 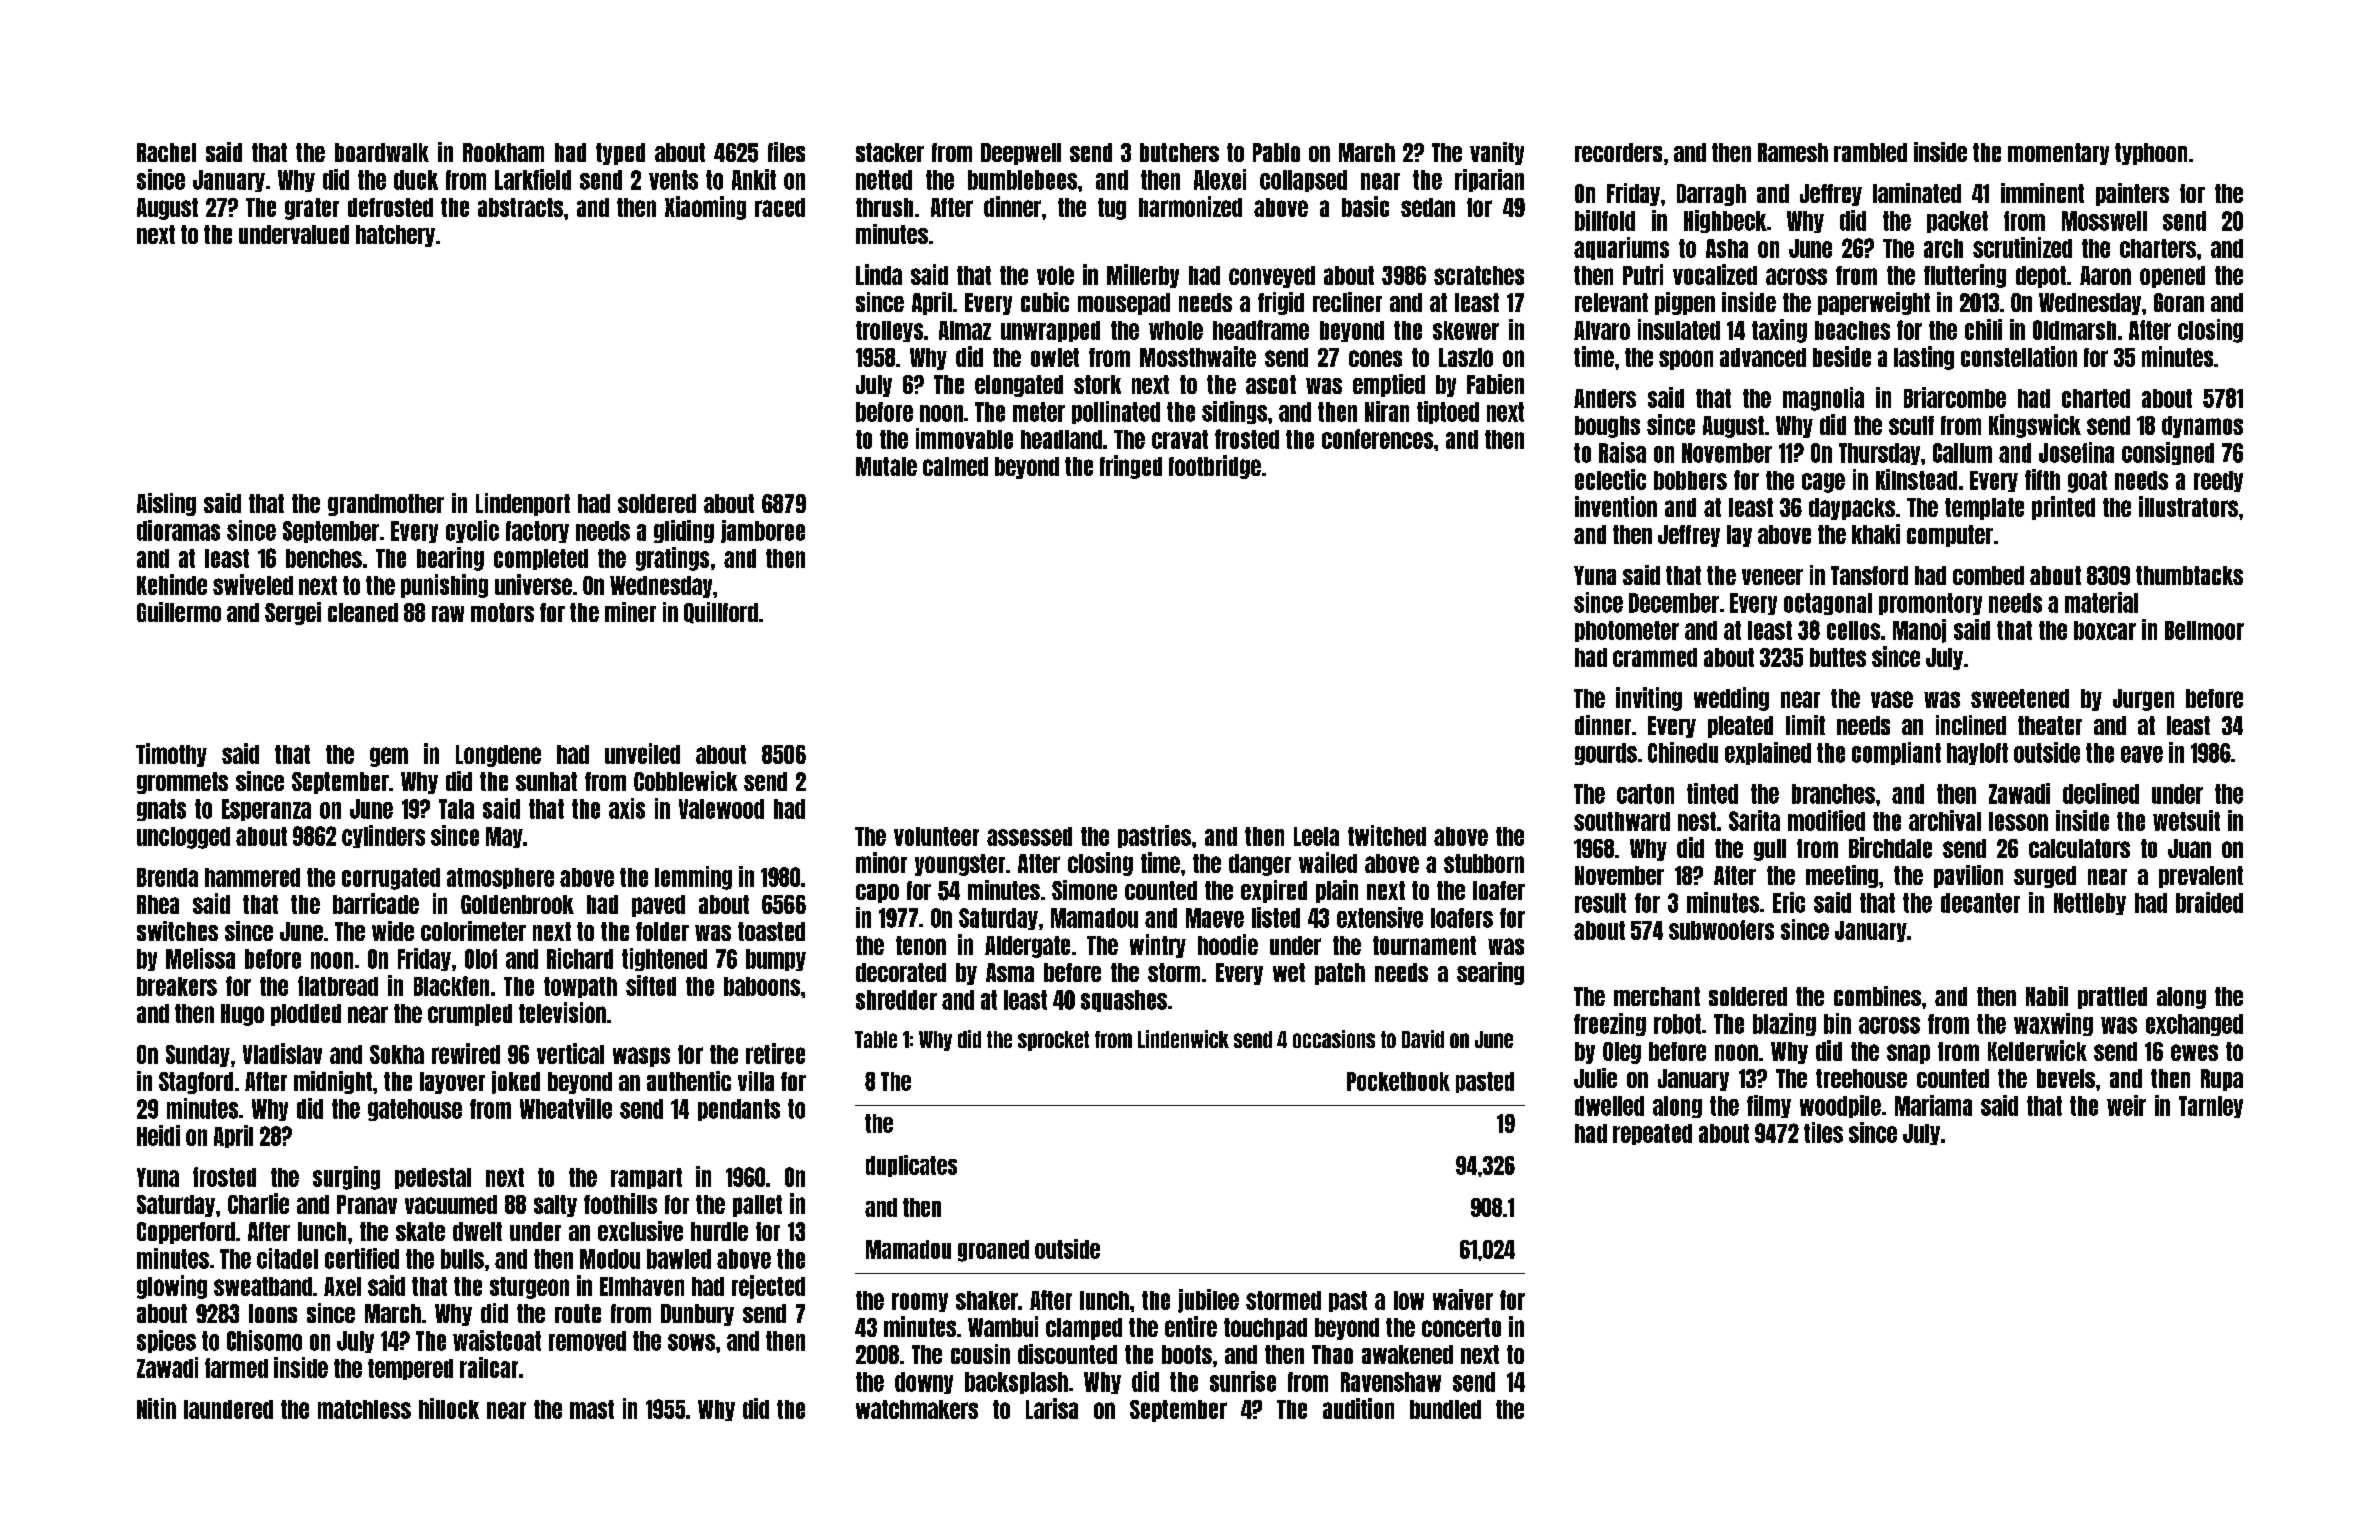 I want to click on gull, so click(x=1770, y=850).
